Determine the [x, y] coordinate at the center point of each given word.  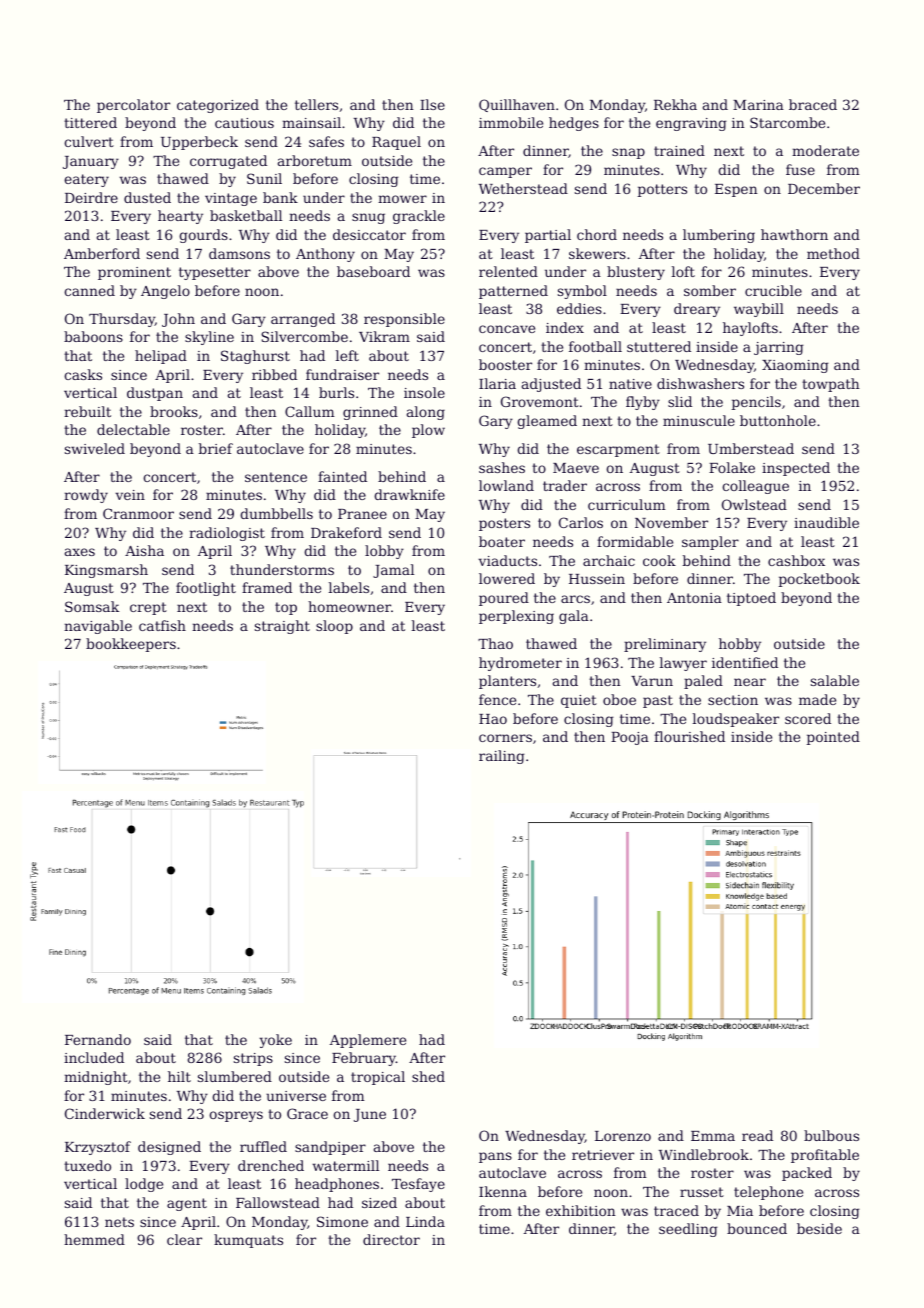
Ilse [432, 104]
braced [813, 104]
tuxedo [87, 1165]
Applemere [368, 1041]
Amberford [102, 253]
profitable [825, 1156]
